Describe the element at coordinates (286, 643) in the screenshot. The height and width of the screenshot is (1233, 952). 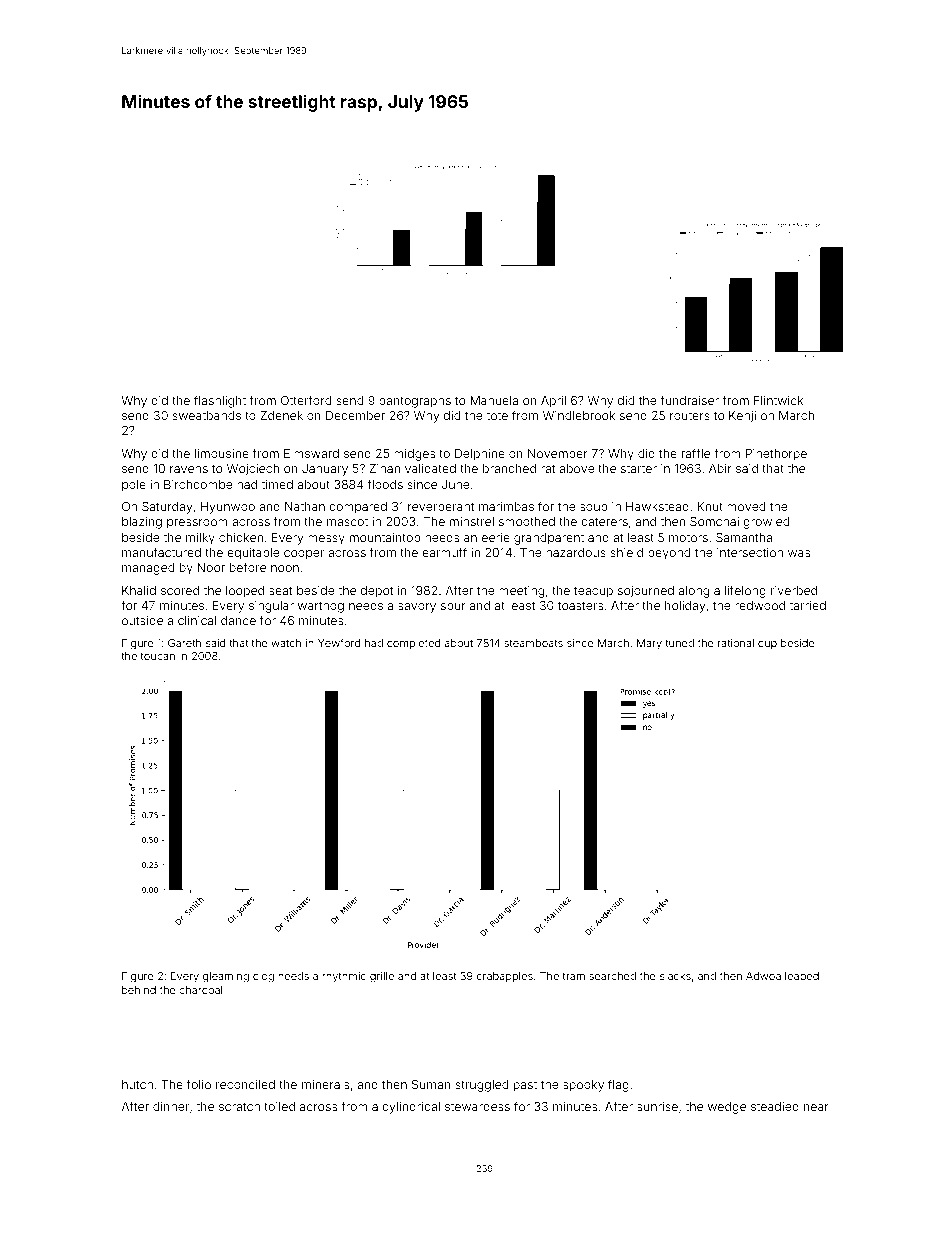
I see `watch` at that location.
